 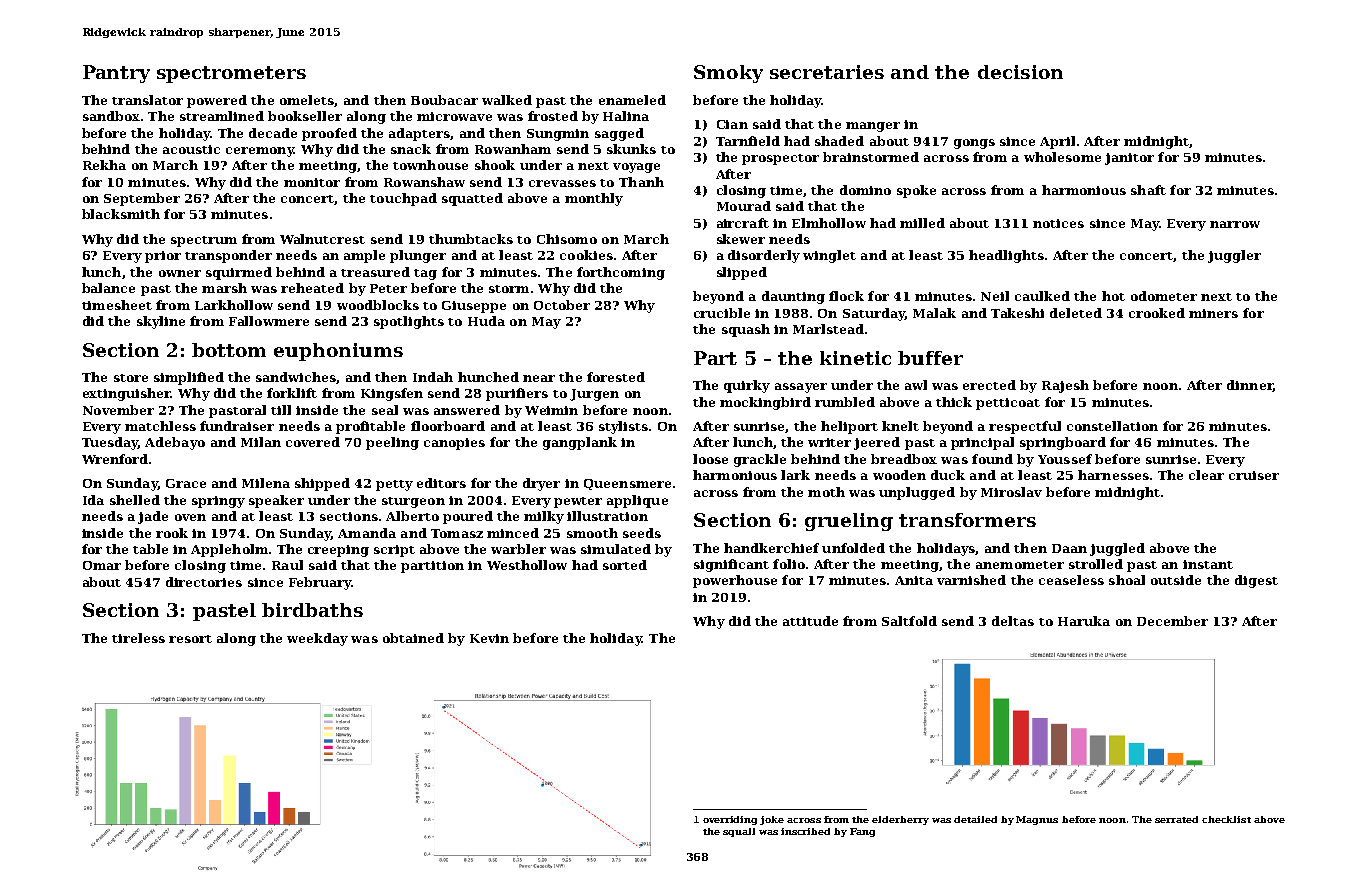 What do you see at coordinates (1020, 72) in the image?
I see `decision` at bounding box center [1020, 72].
